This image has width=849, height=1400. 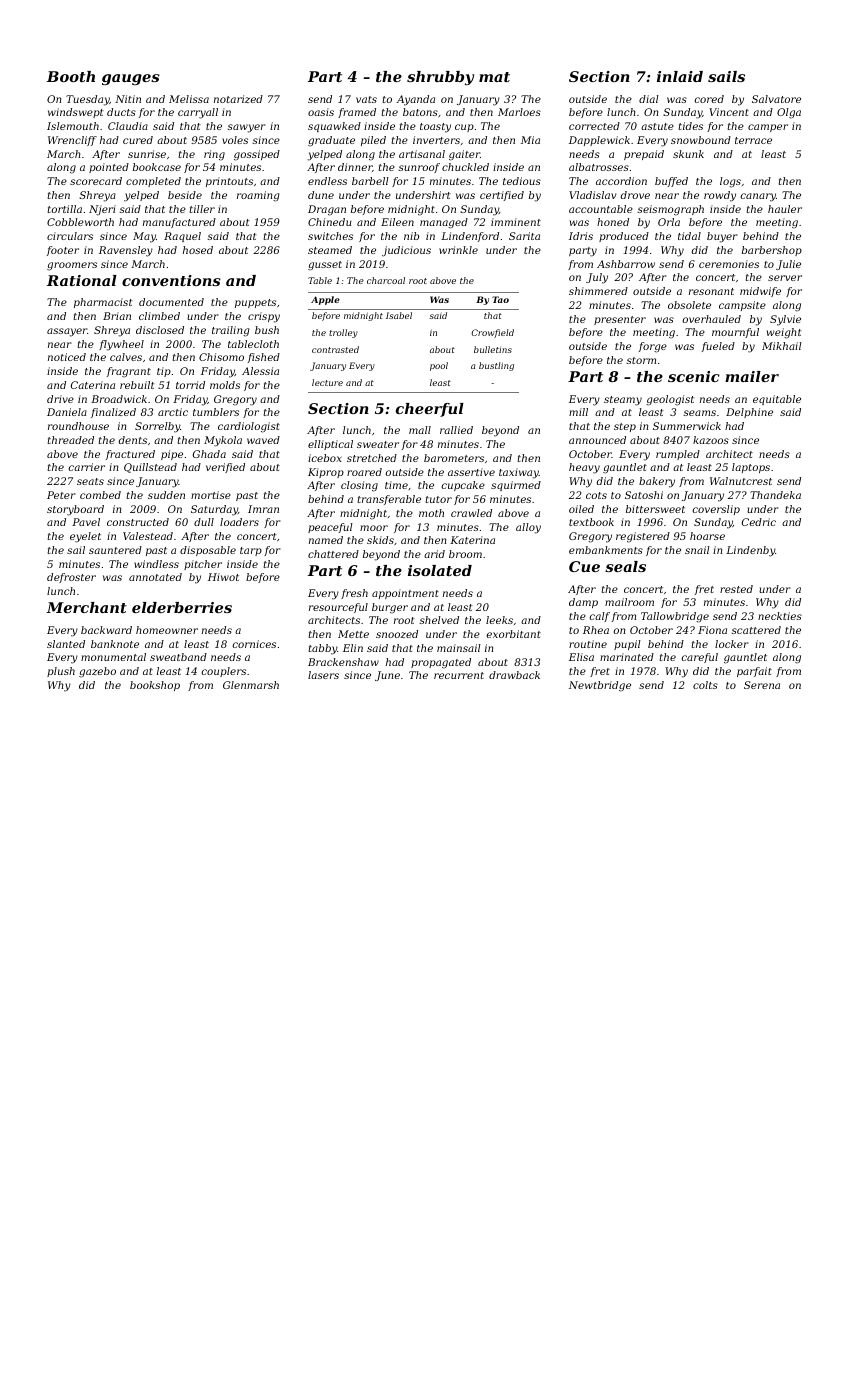 I want to click on batons, so click(x=420, y=112).
